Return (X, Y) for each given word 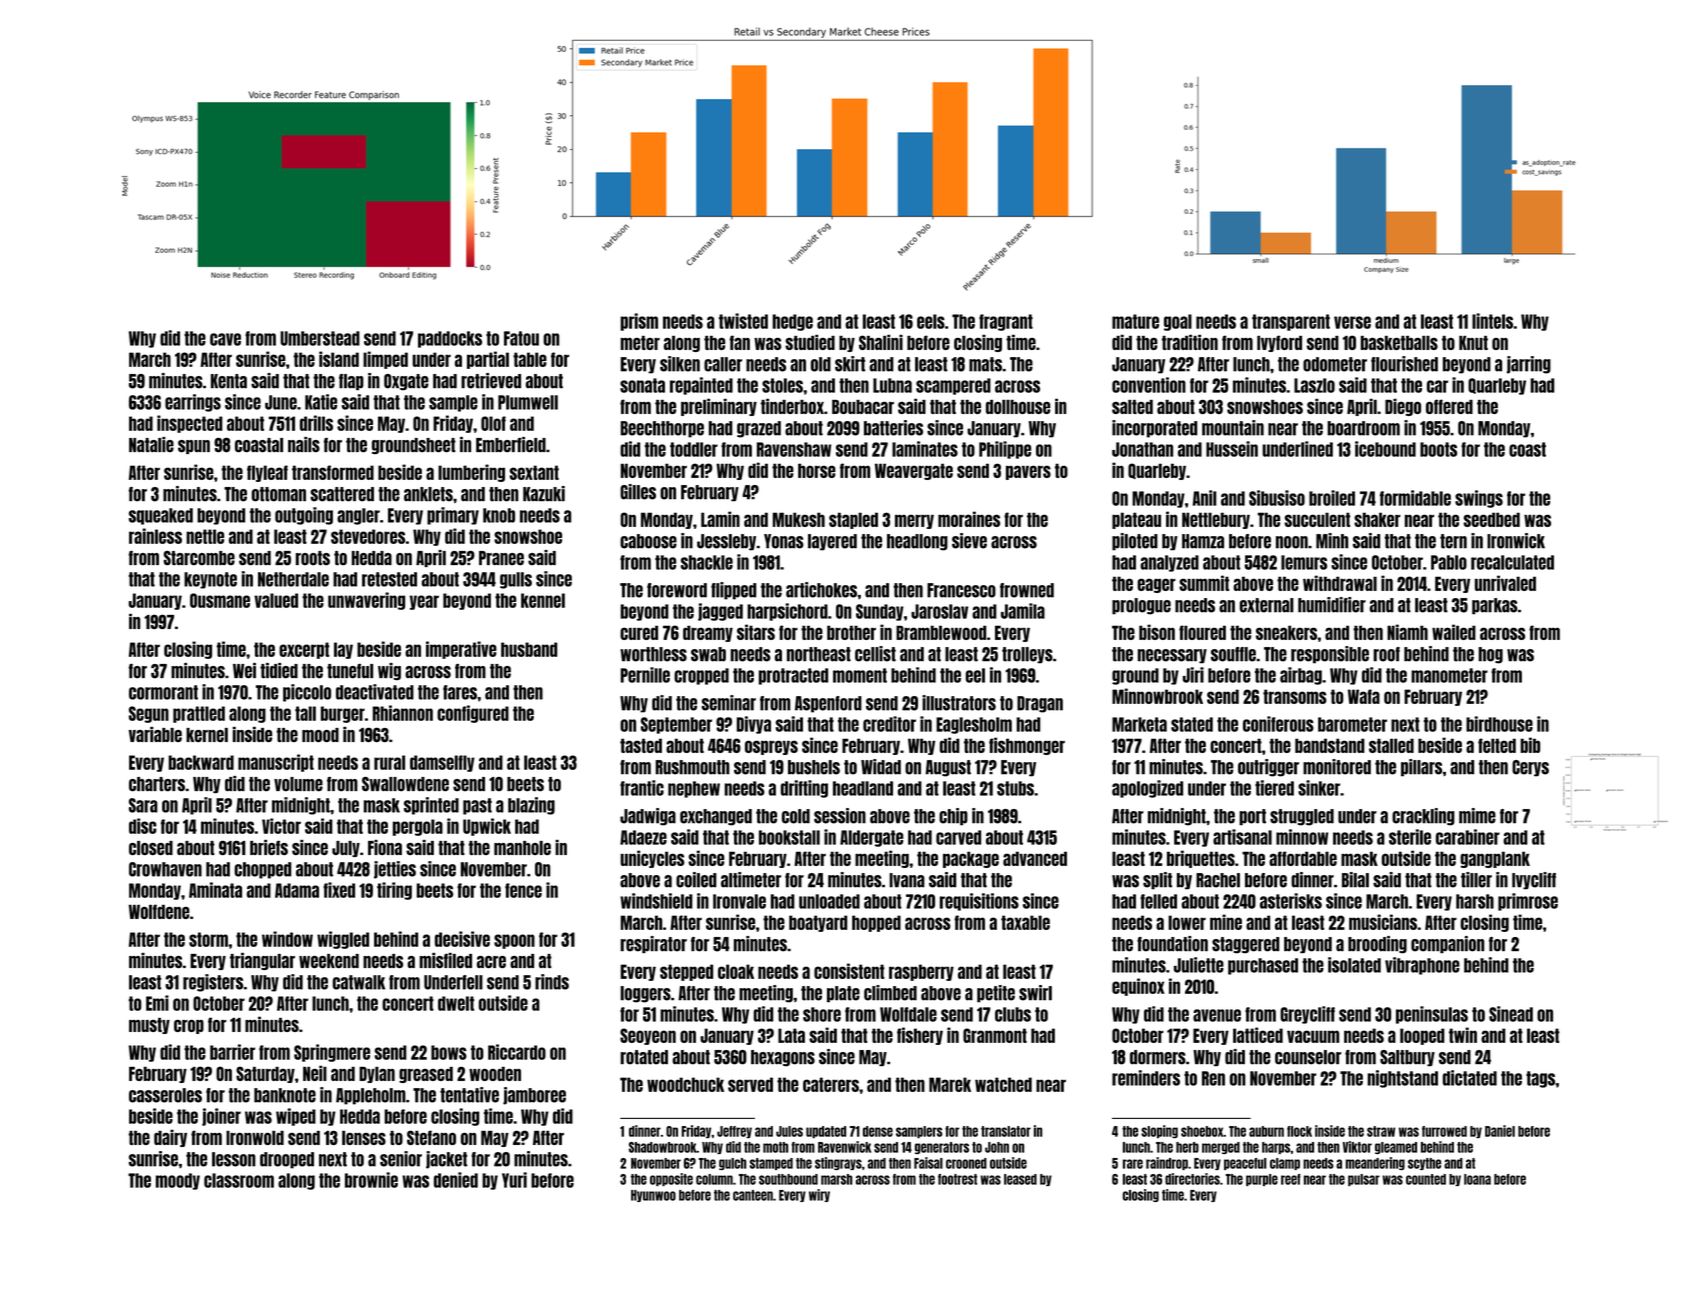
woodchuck (685, 1084)
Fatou (521, 338)
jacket (446, 1160)
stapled (853, 520)
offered (1449, 406)
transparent (1291, 322)
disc (143, 826)
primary (453, 516)
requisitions (979, 902)
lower (1187, 922)
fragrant (1006, 322)
